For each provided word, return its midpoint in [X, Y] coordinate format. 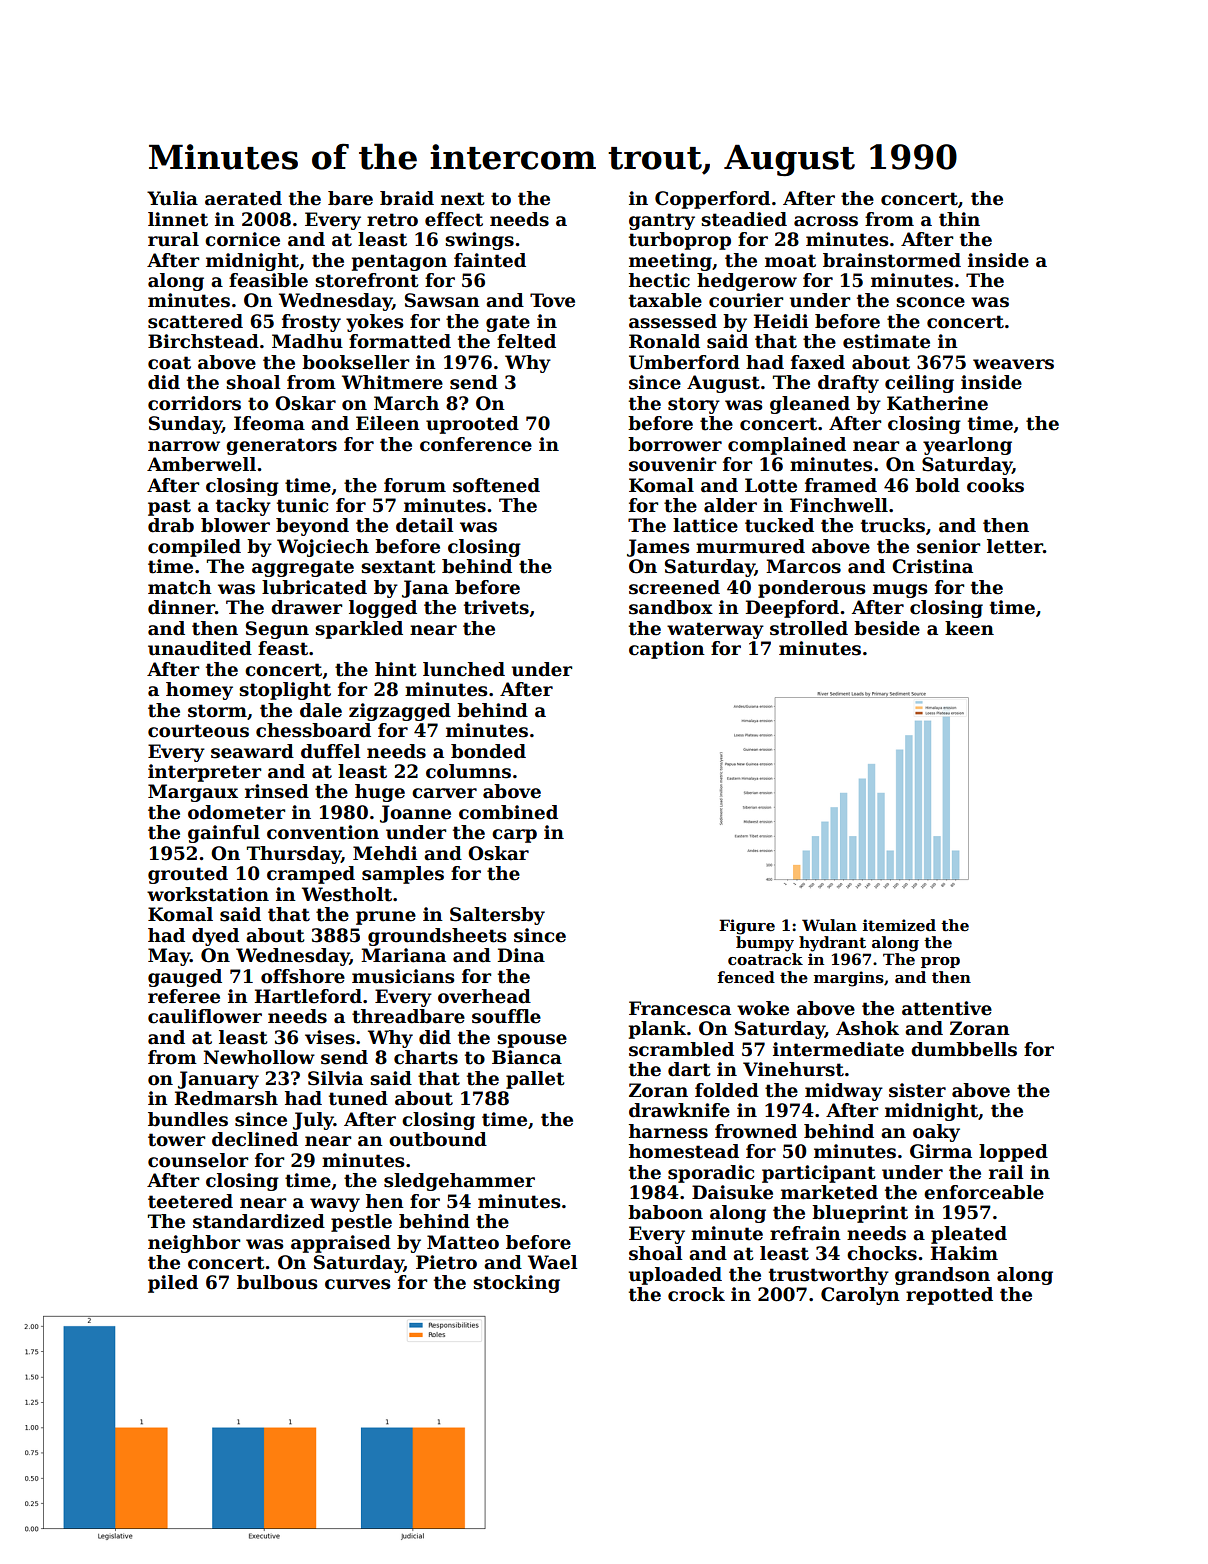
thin [959, 219]
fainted [490, 260]
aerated [243, 198]
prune [386, 918]
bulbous [277, 1282]
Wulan [829, 925]
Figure [747, 927]
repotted [949, 1296]
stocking [516, 1284]
